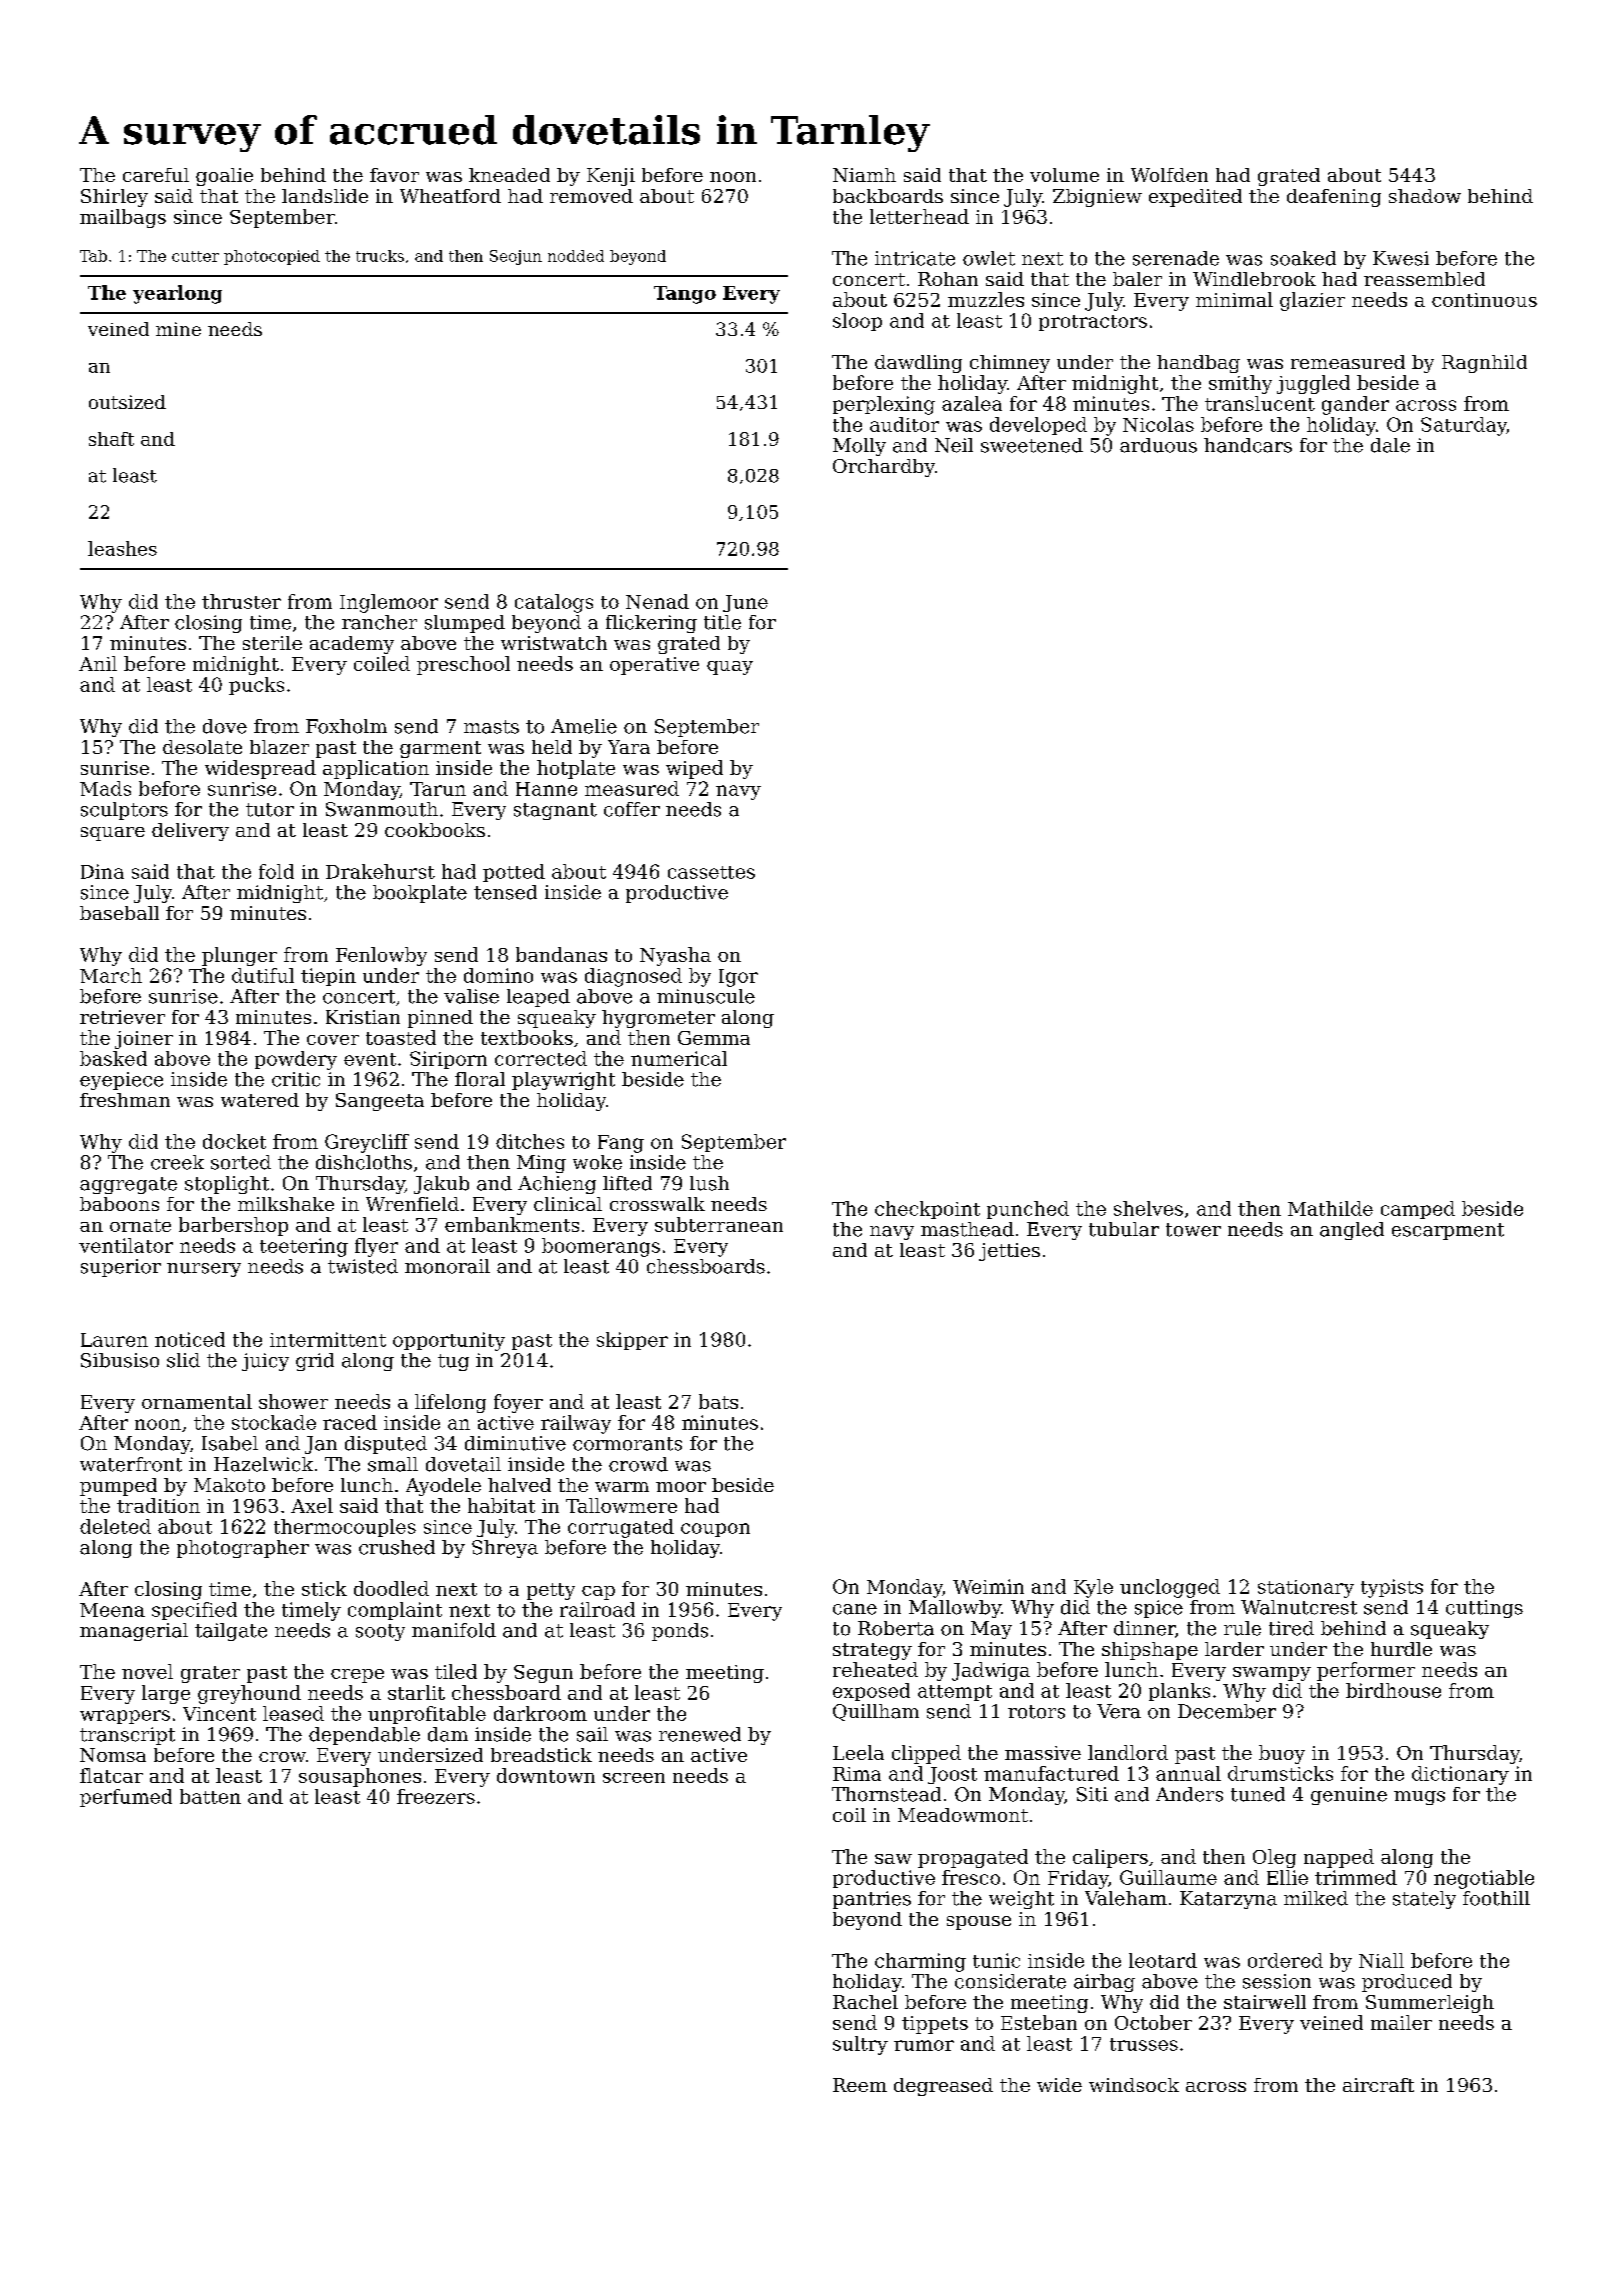 This screenshot has height=2292, width=1620. What do you see at coordinates (1425, 196) in the screenshot?
I see `shadow` at bounding box center [1425, 196].
